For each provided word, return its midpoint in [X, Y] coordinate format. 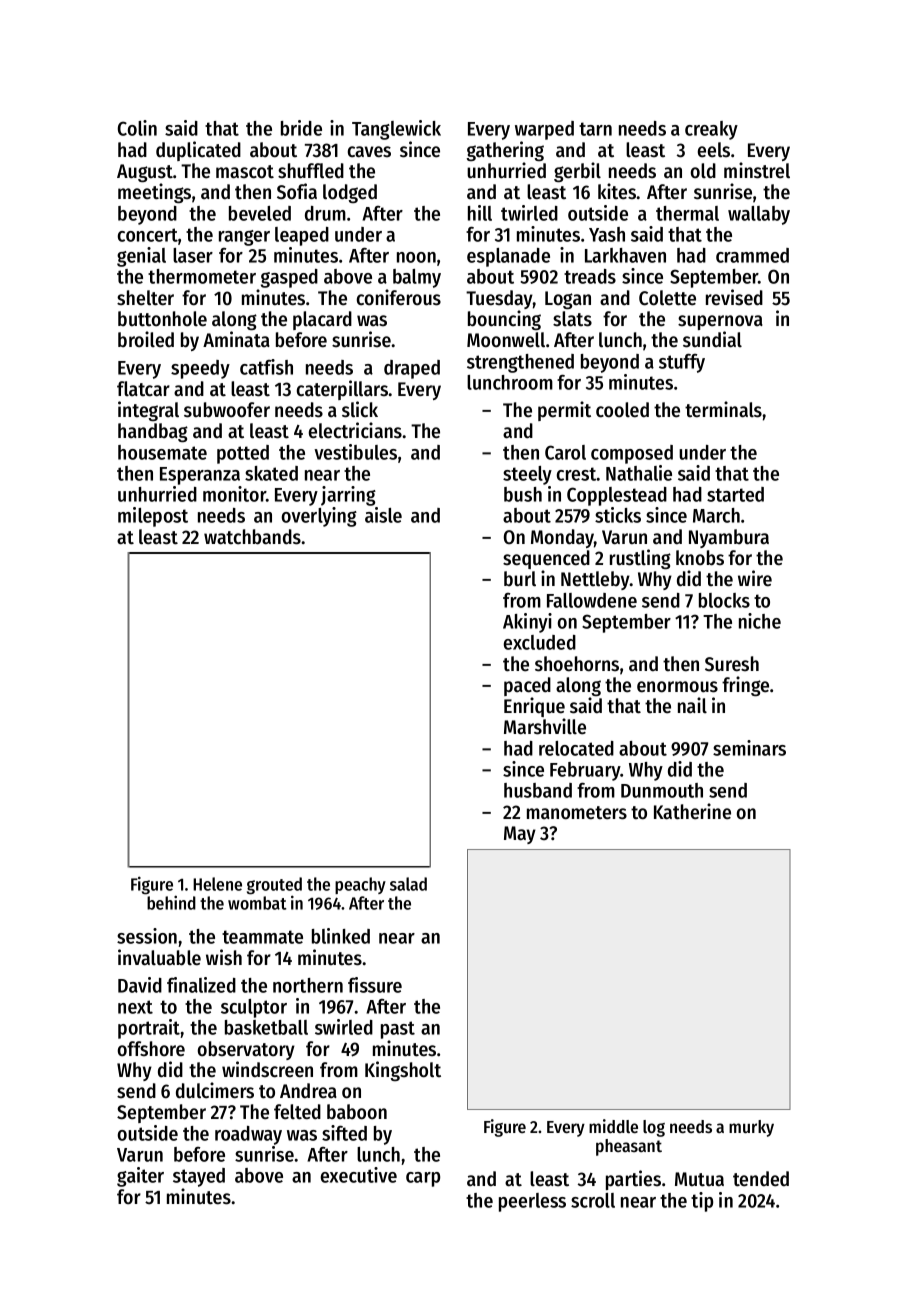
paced [527, 686]
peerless [532, 1202]
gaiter [140, 1177]
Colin [137, 128]
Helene [217, 884]
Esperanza [200, 476]
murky [751, 1128]
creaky [711, 130]
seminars [749, 748]
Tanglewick [396, 130]
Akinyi [527, 623]
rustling [640, 559]
